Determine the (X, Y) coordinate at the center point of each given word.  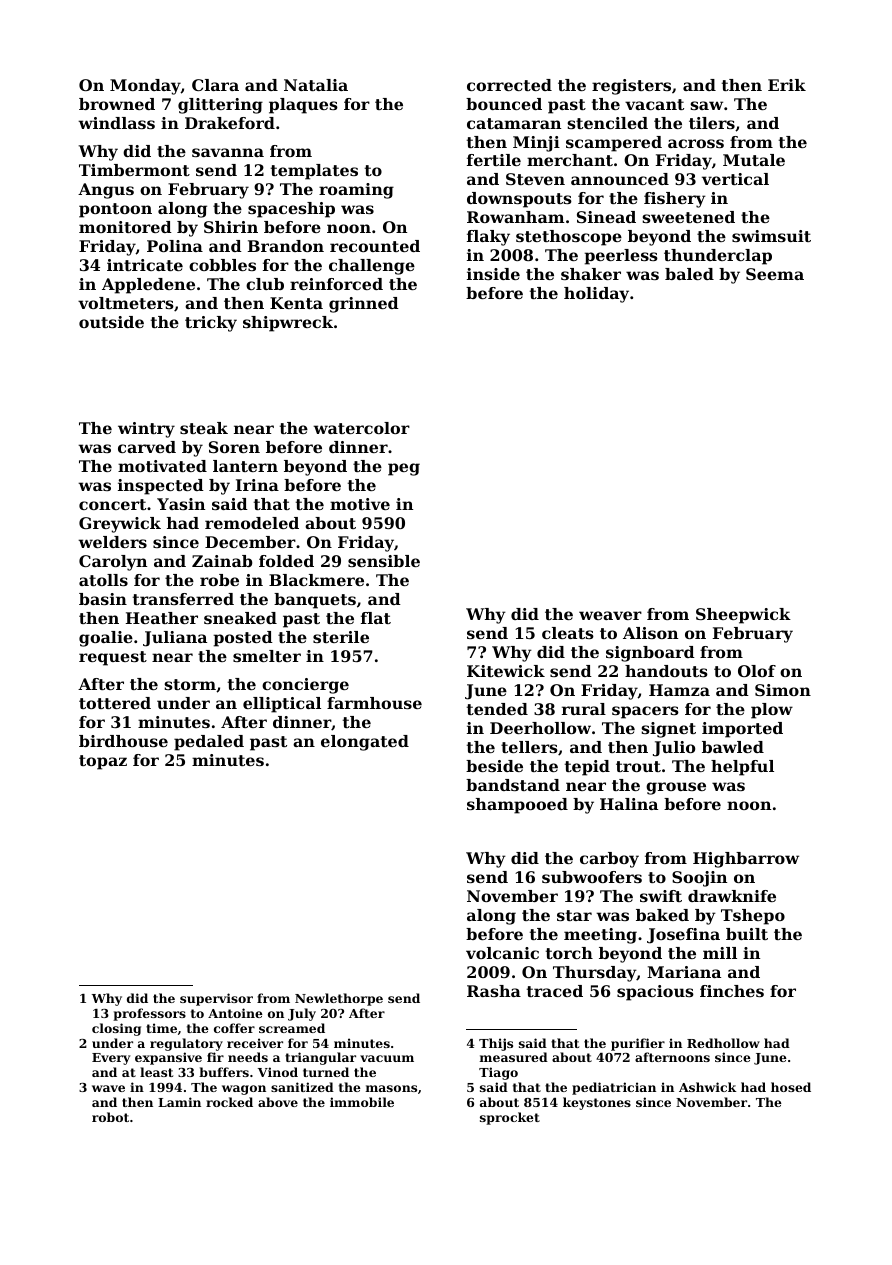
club (265, 284)
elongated (365, 743)
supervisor (216, 999)
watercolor (361, 428)
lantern (245, 466)
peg (404, 469)
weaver (610, 615)
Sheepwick (743, 616)
